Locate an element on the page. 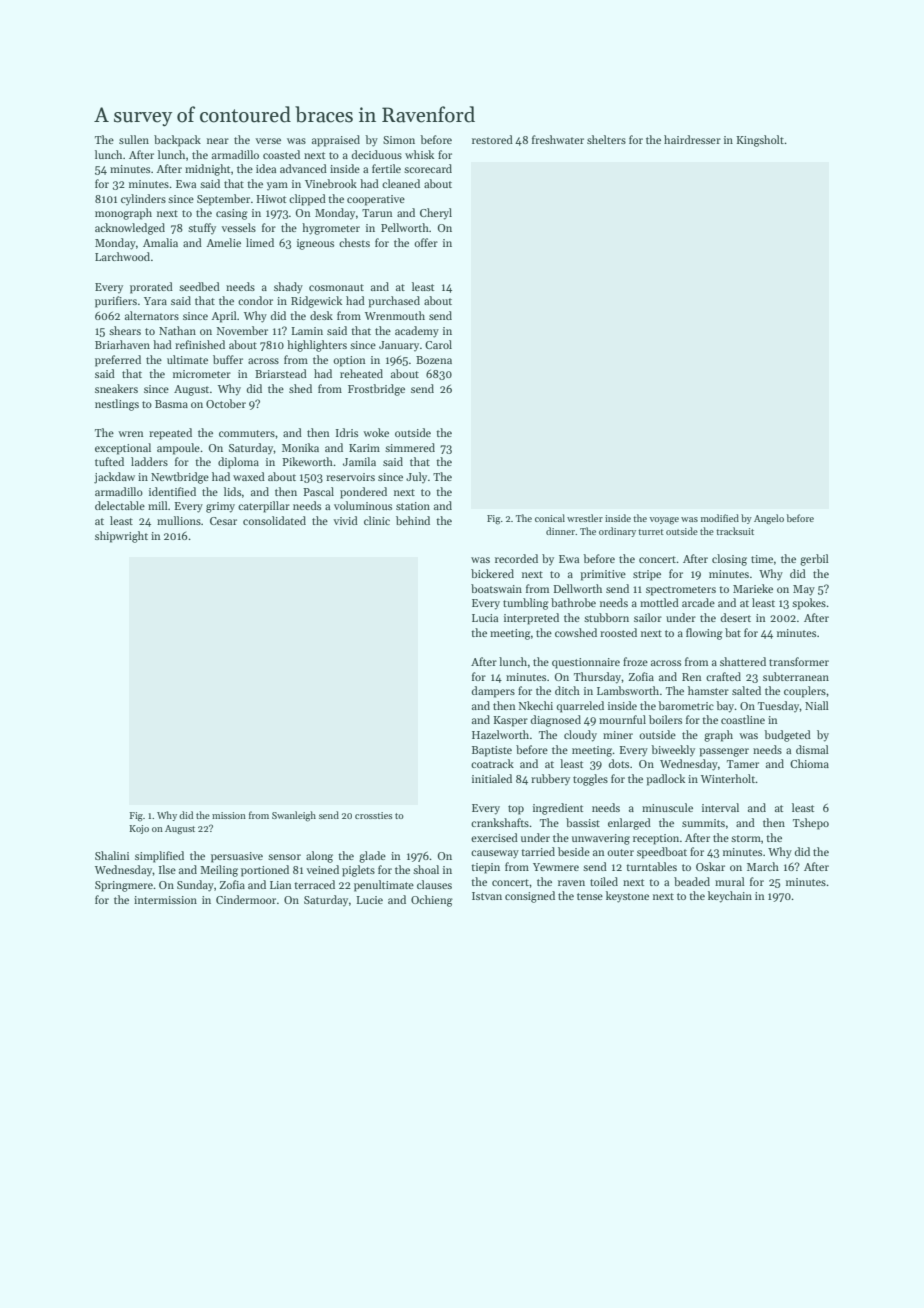  Kojo is located at coordinates (139, 829).
